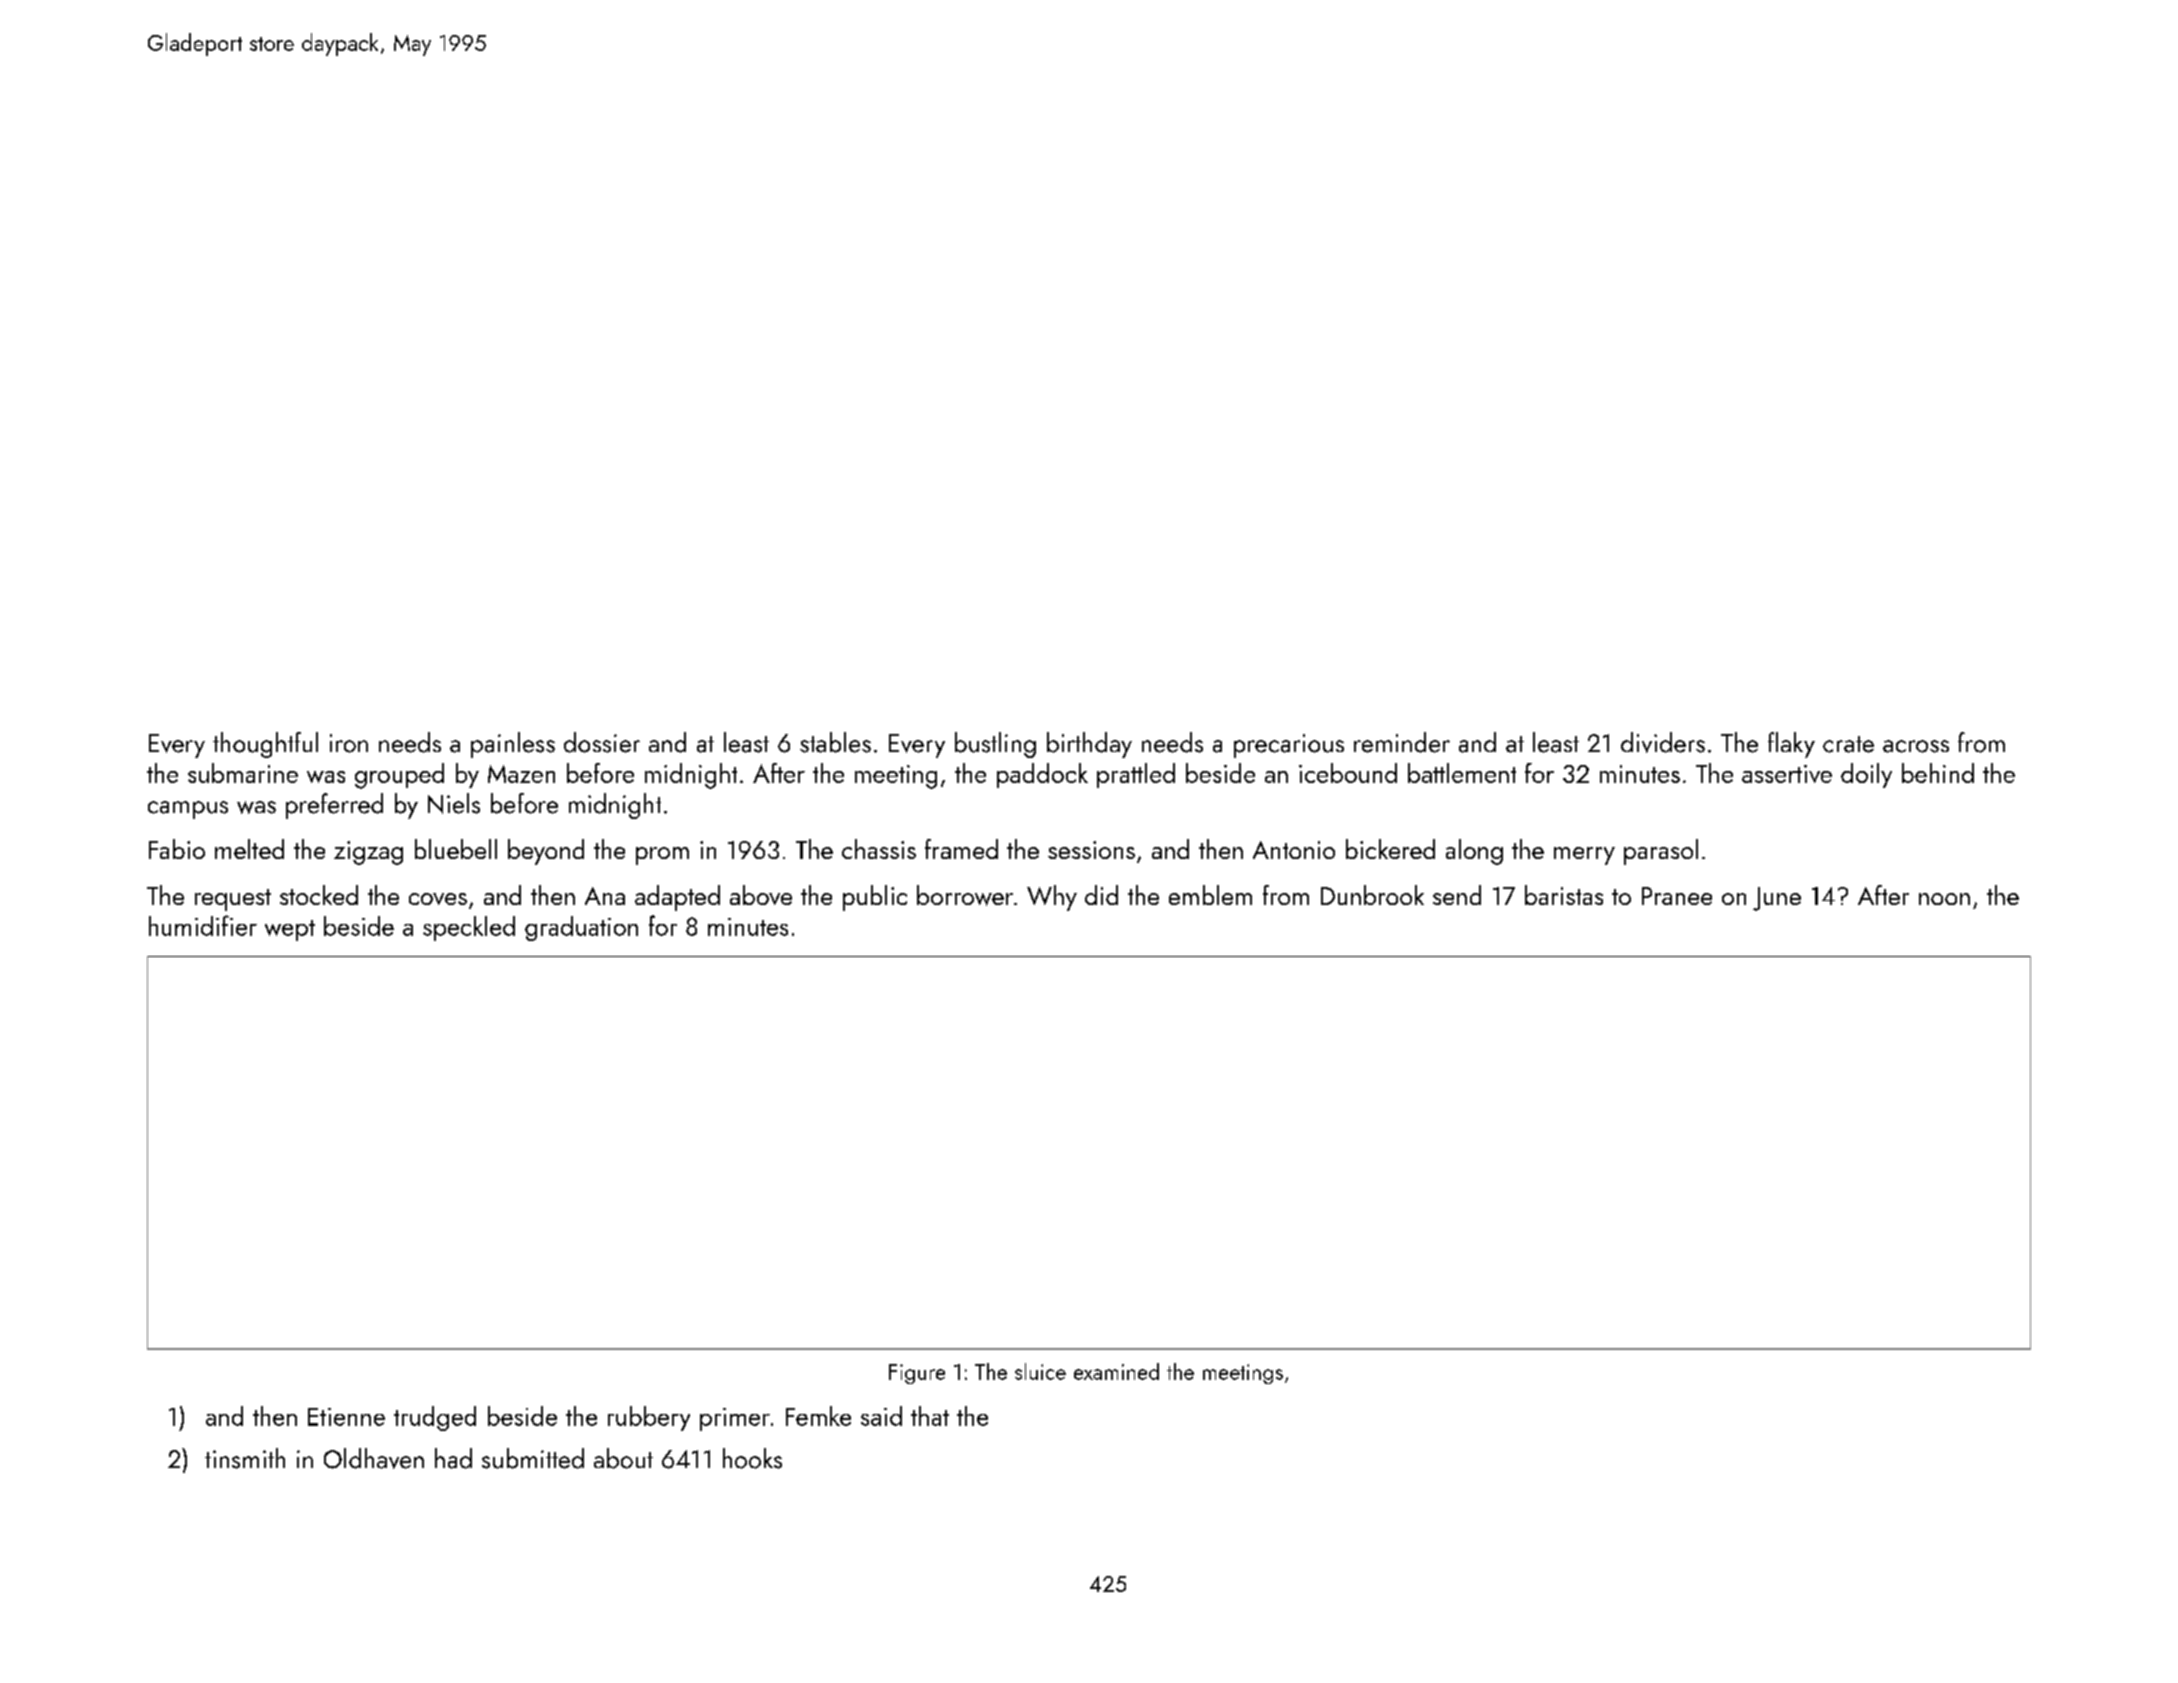 The width and height of the screenshot is (2178, 1683). I want to click on request, so click(233, 900).
